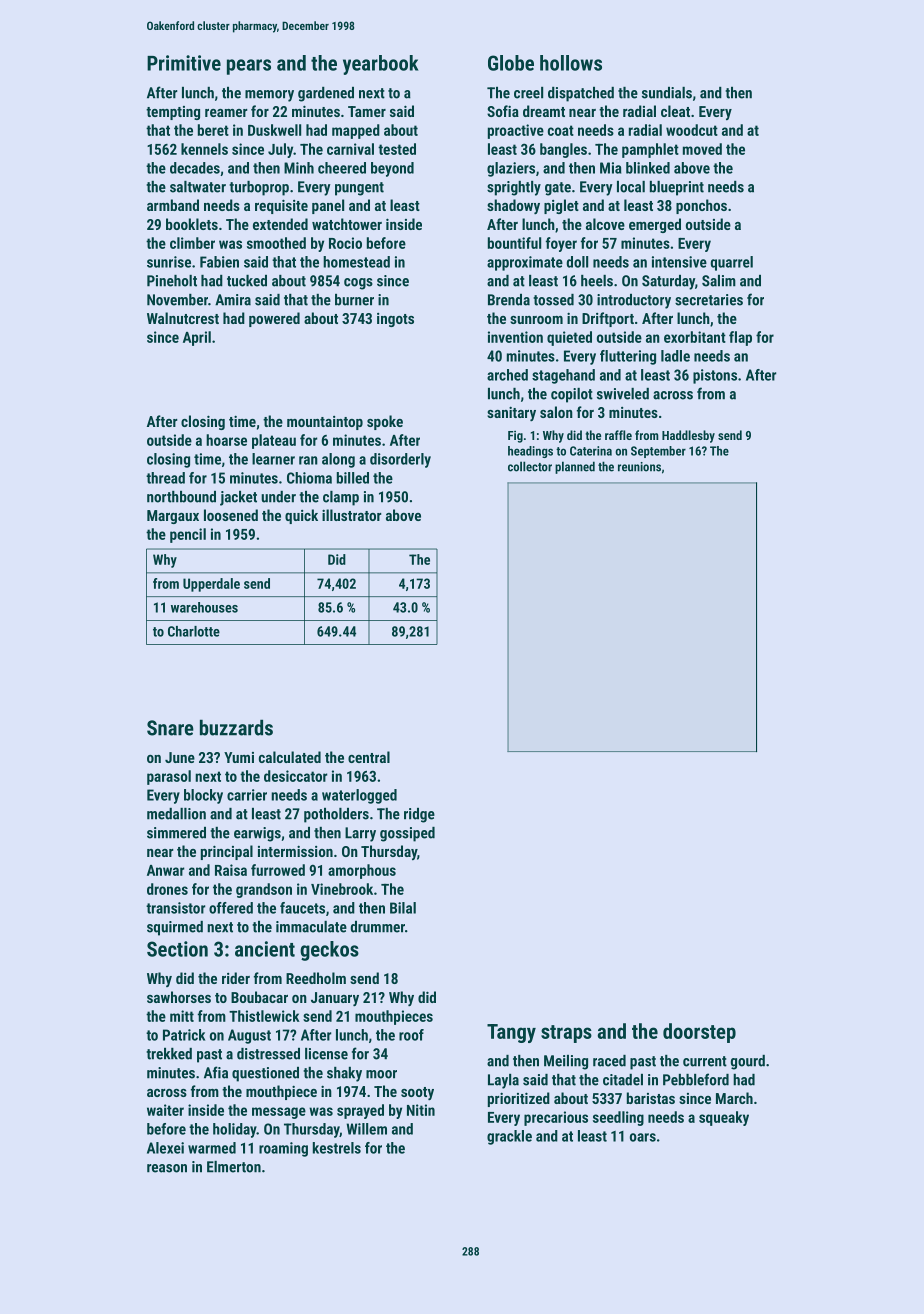  I want to click on Pebbleford, so click(696, 1079).
